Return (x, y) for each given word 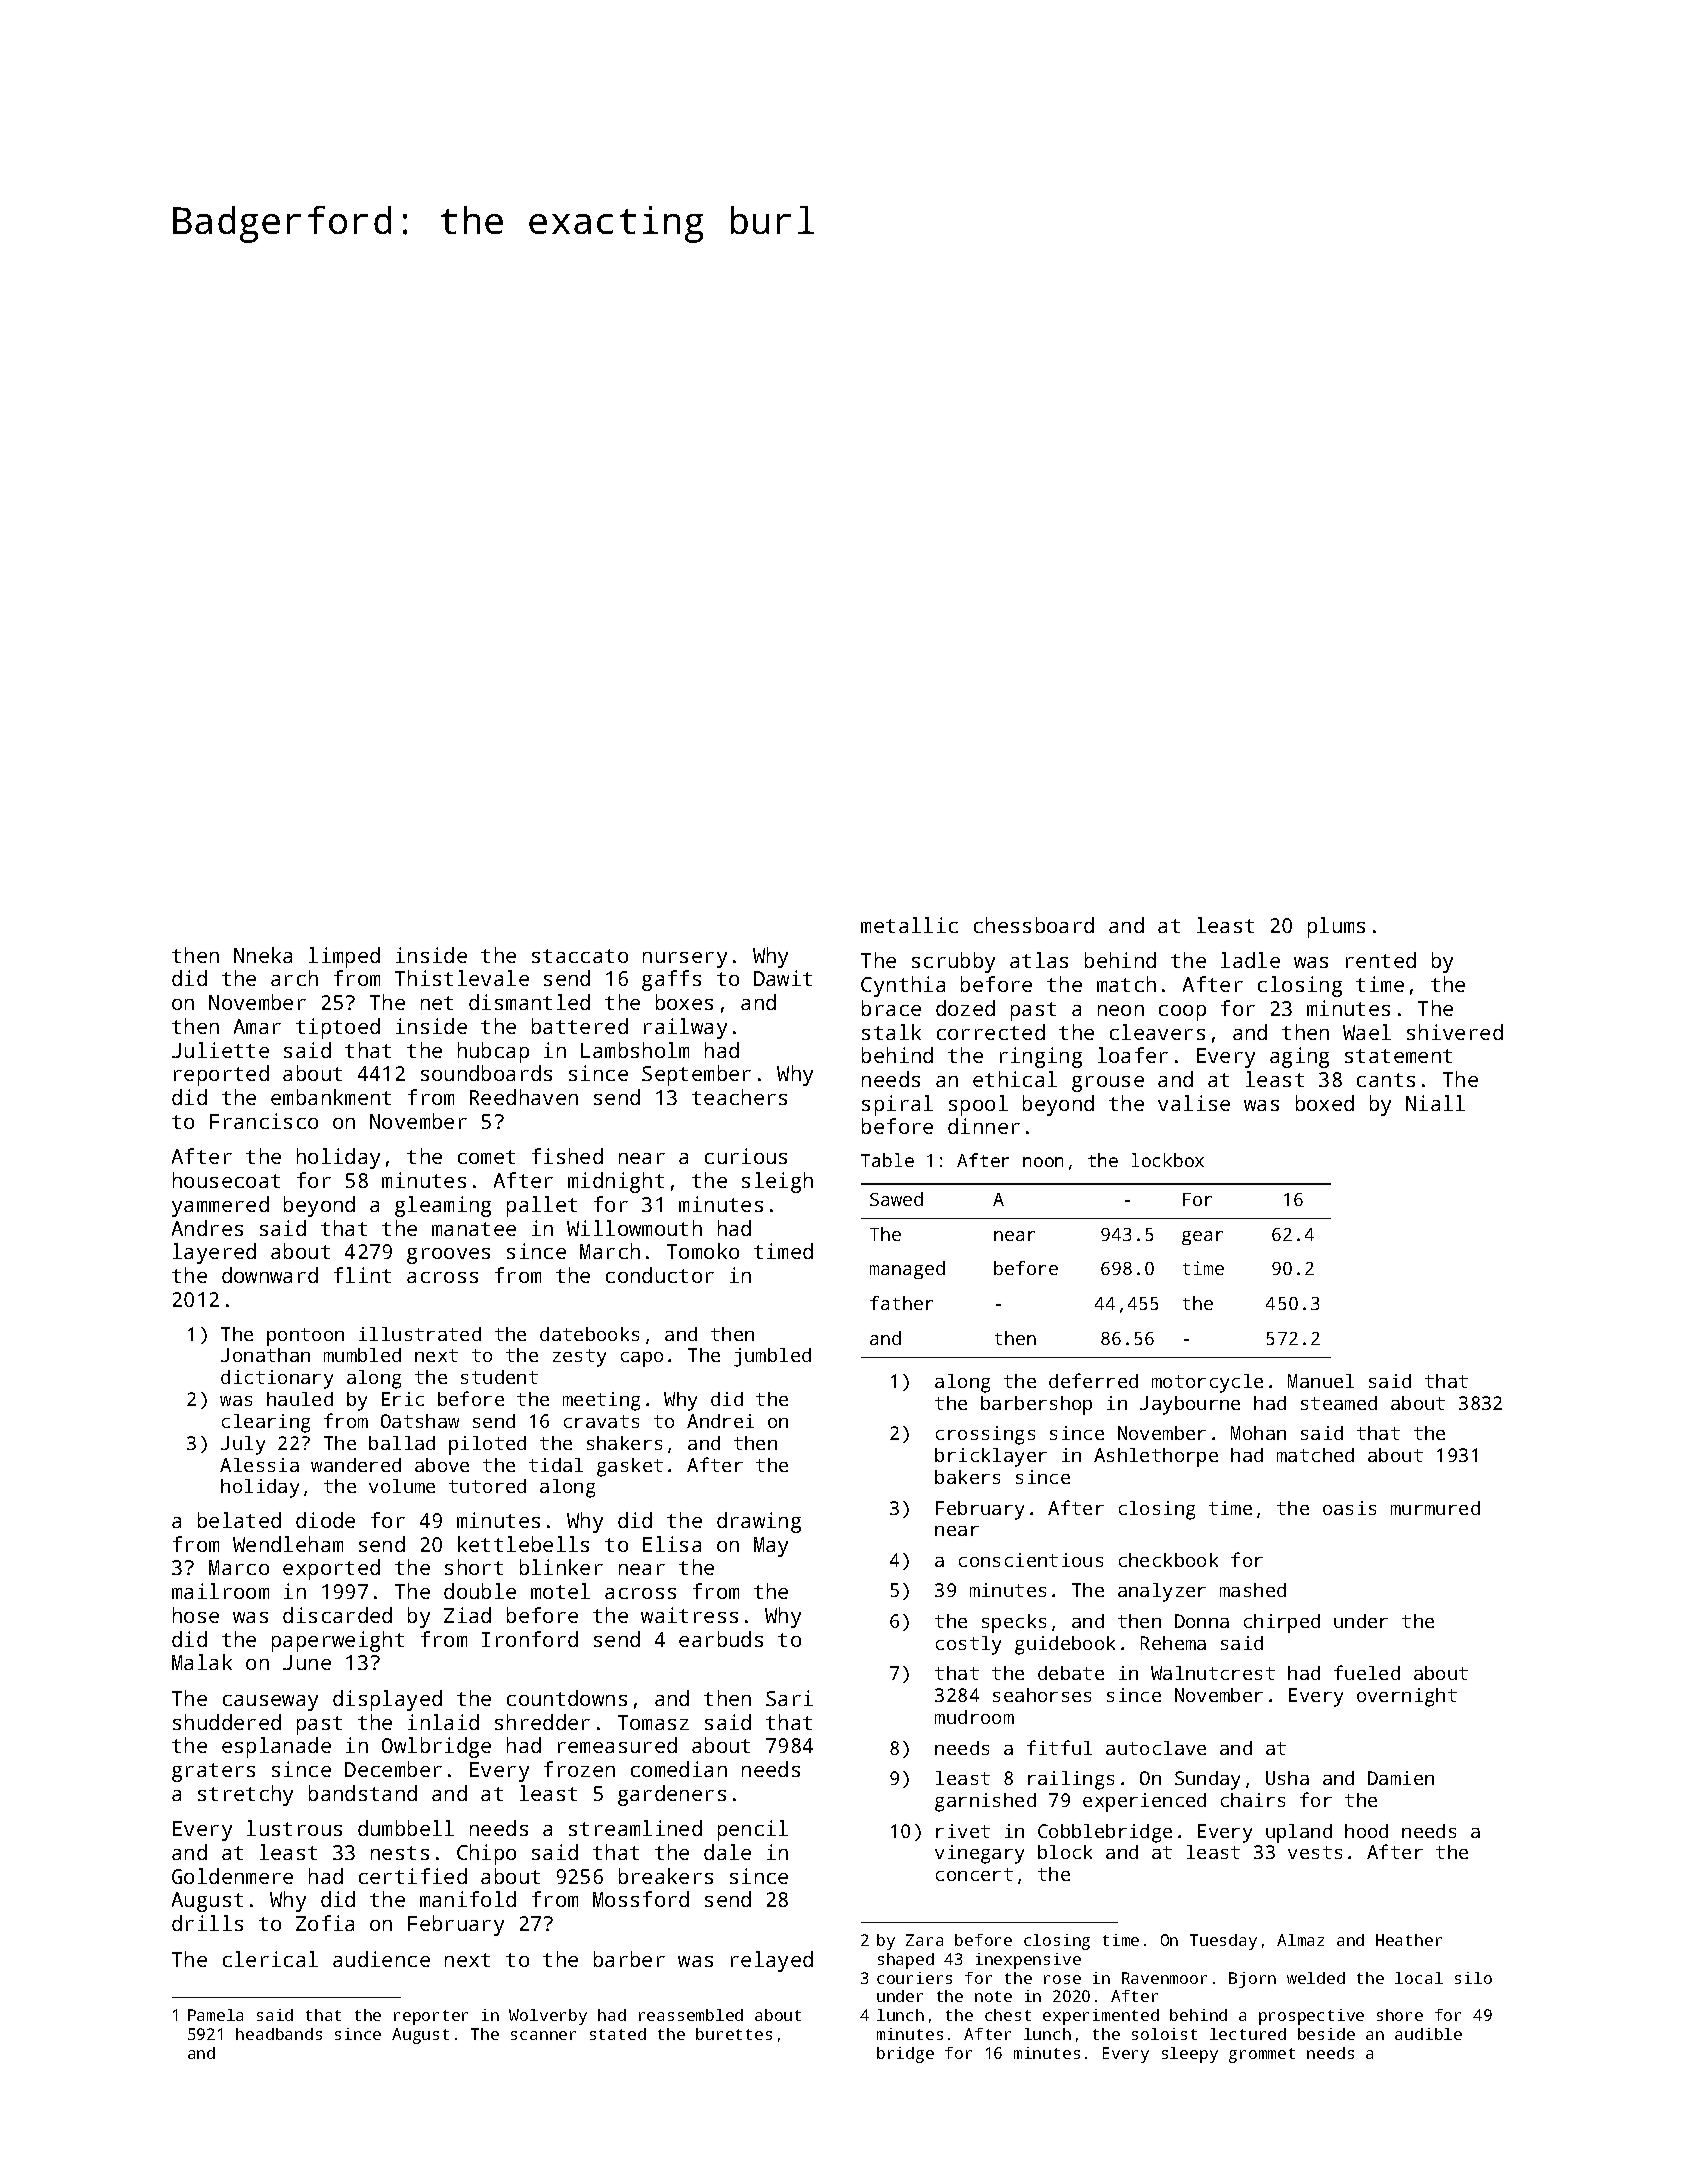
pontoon (305, 1337)
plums (1336, 927)
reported (221, 1075)
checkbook (1168, 1560)
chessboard (1034, 925)
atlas (1039, 960)
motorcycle (1207, 1383)
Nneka (263, 955)
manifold (468, 1899)
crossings (985, 1435)
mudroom (974, 1717)
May (771, 1547)
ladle (1250, 960)
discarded (337, 1615)
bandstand (363, 1793)
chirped (1282, 1623)
